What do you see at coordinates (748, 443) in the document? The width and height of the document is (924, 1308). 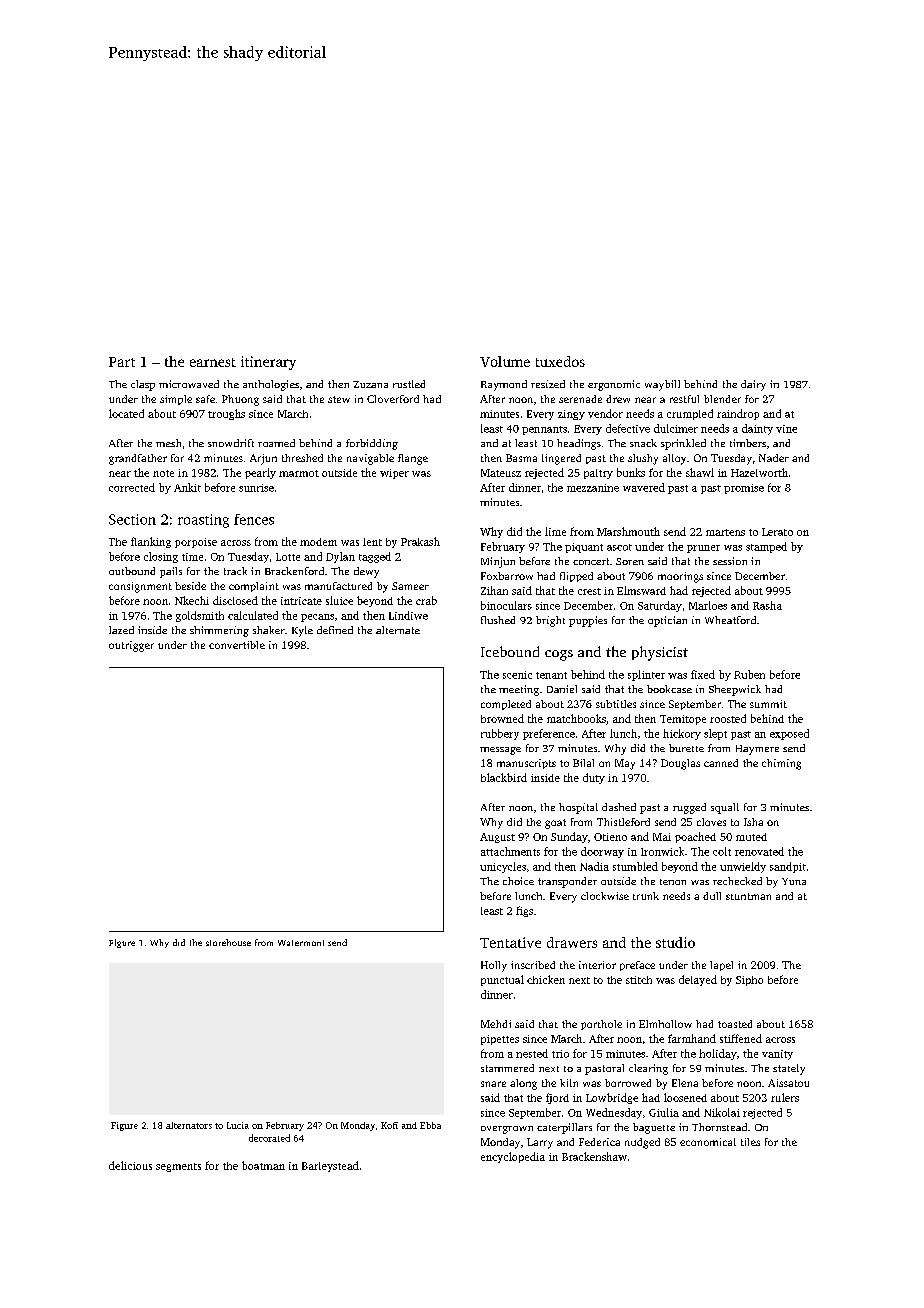 I see `timbers` at bounding box center [748, 443].
